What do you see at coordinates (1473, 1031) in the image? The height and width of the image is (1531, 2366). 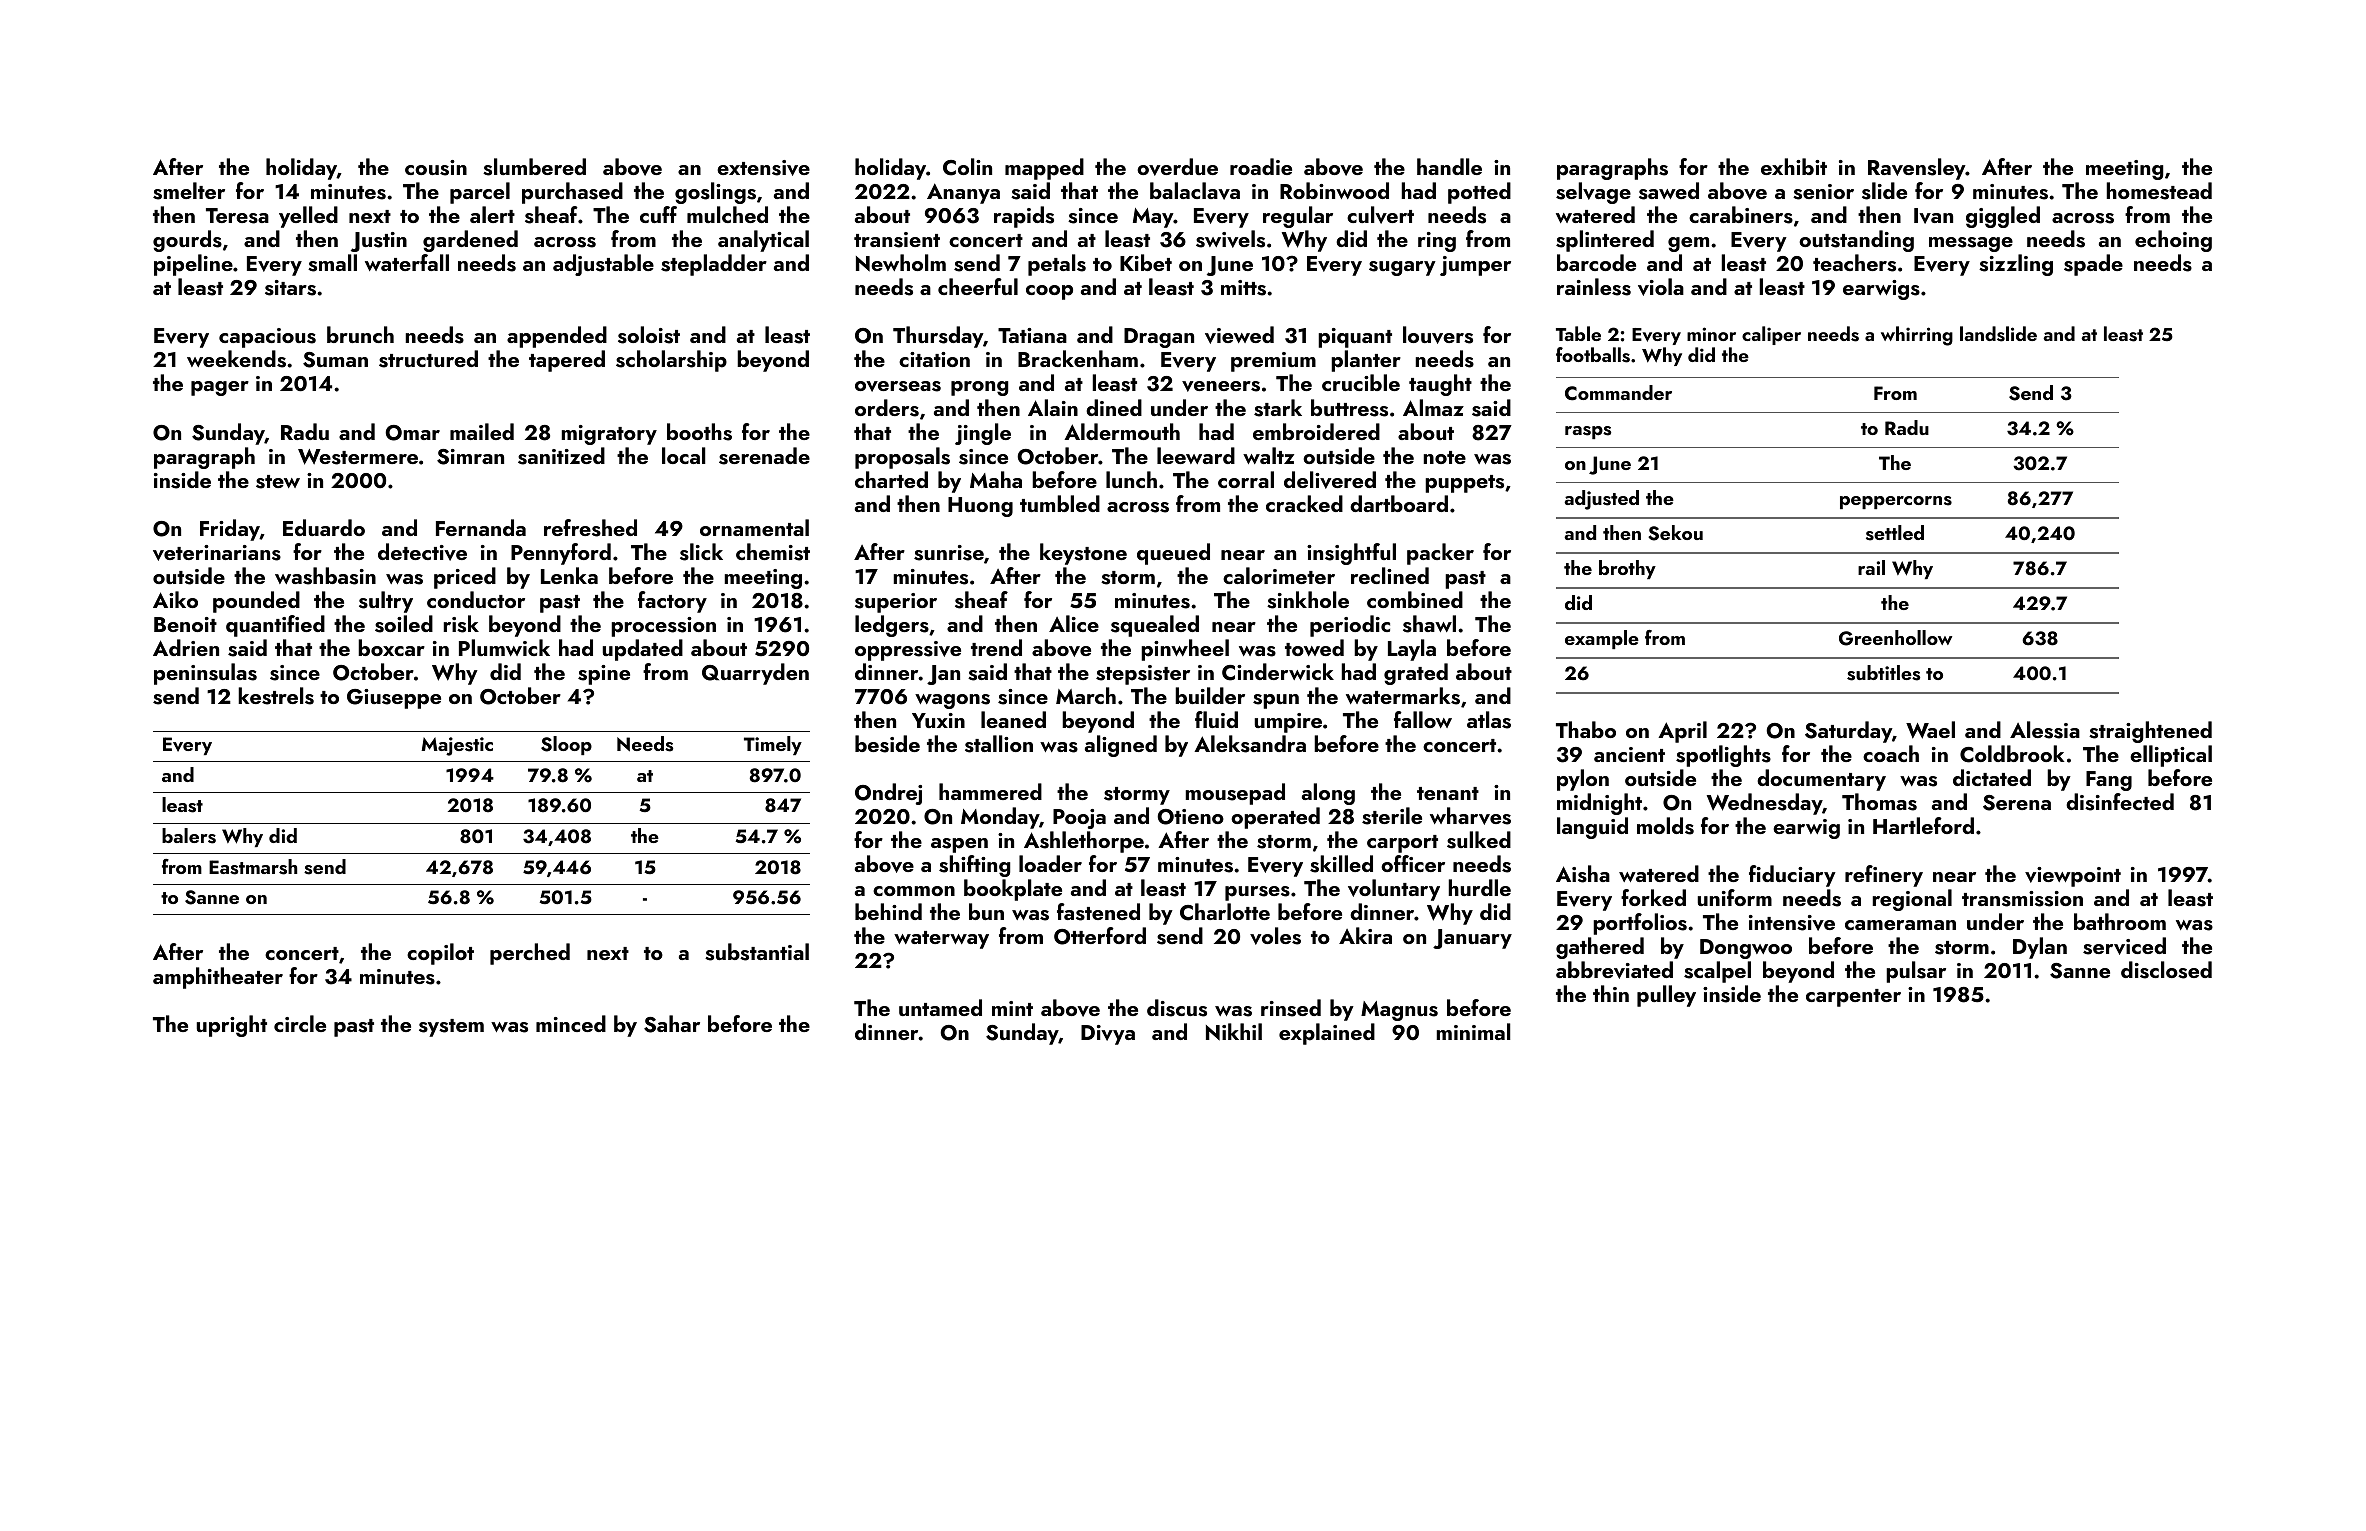 I see `minimal` at bounding box center [1473, 1031].
